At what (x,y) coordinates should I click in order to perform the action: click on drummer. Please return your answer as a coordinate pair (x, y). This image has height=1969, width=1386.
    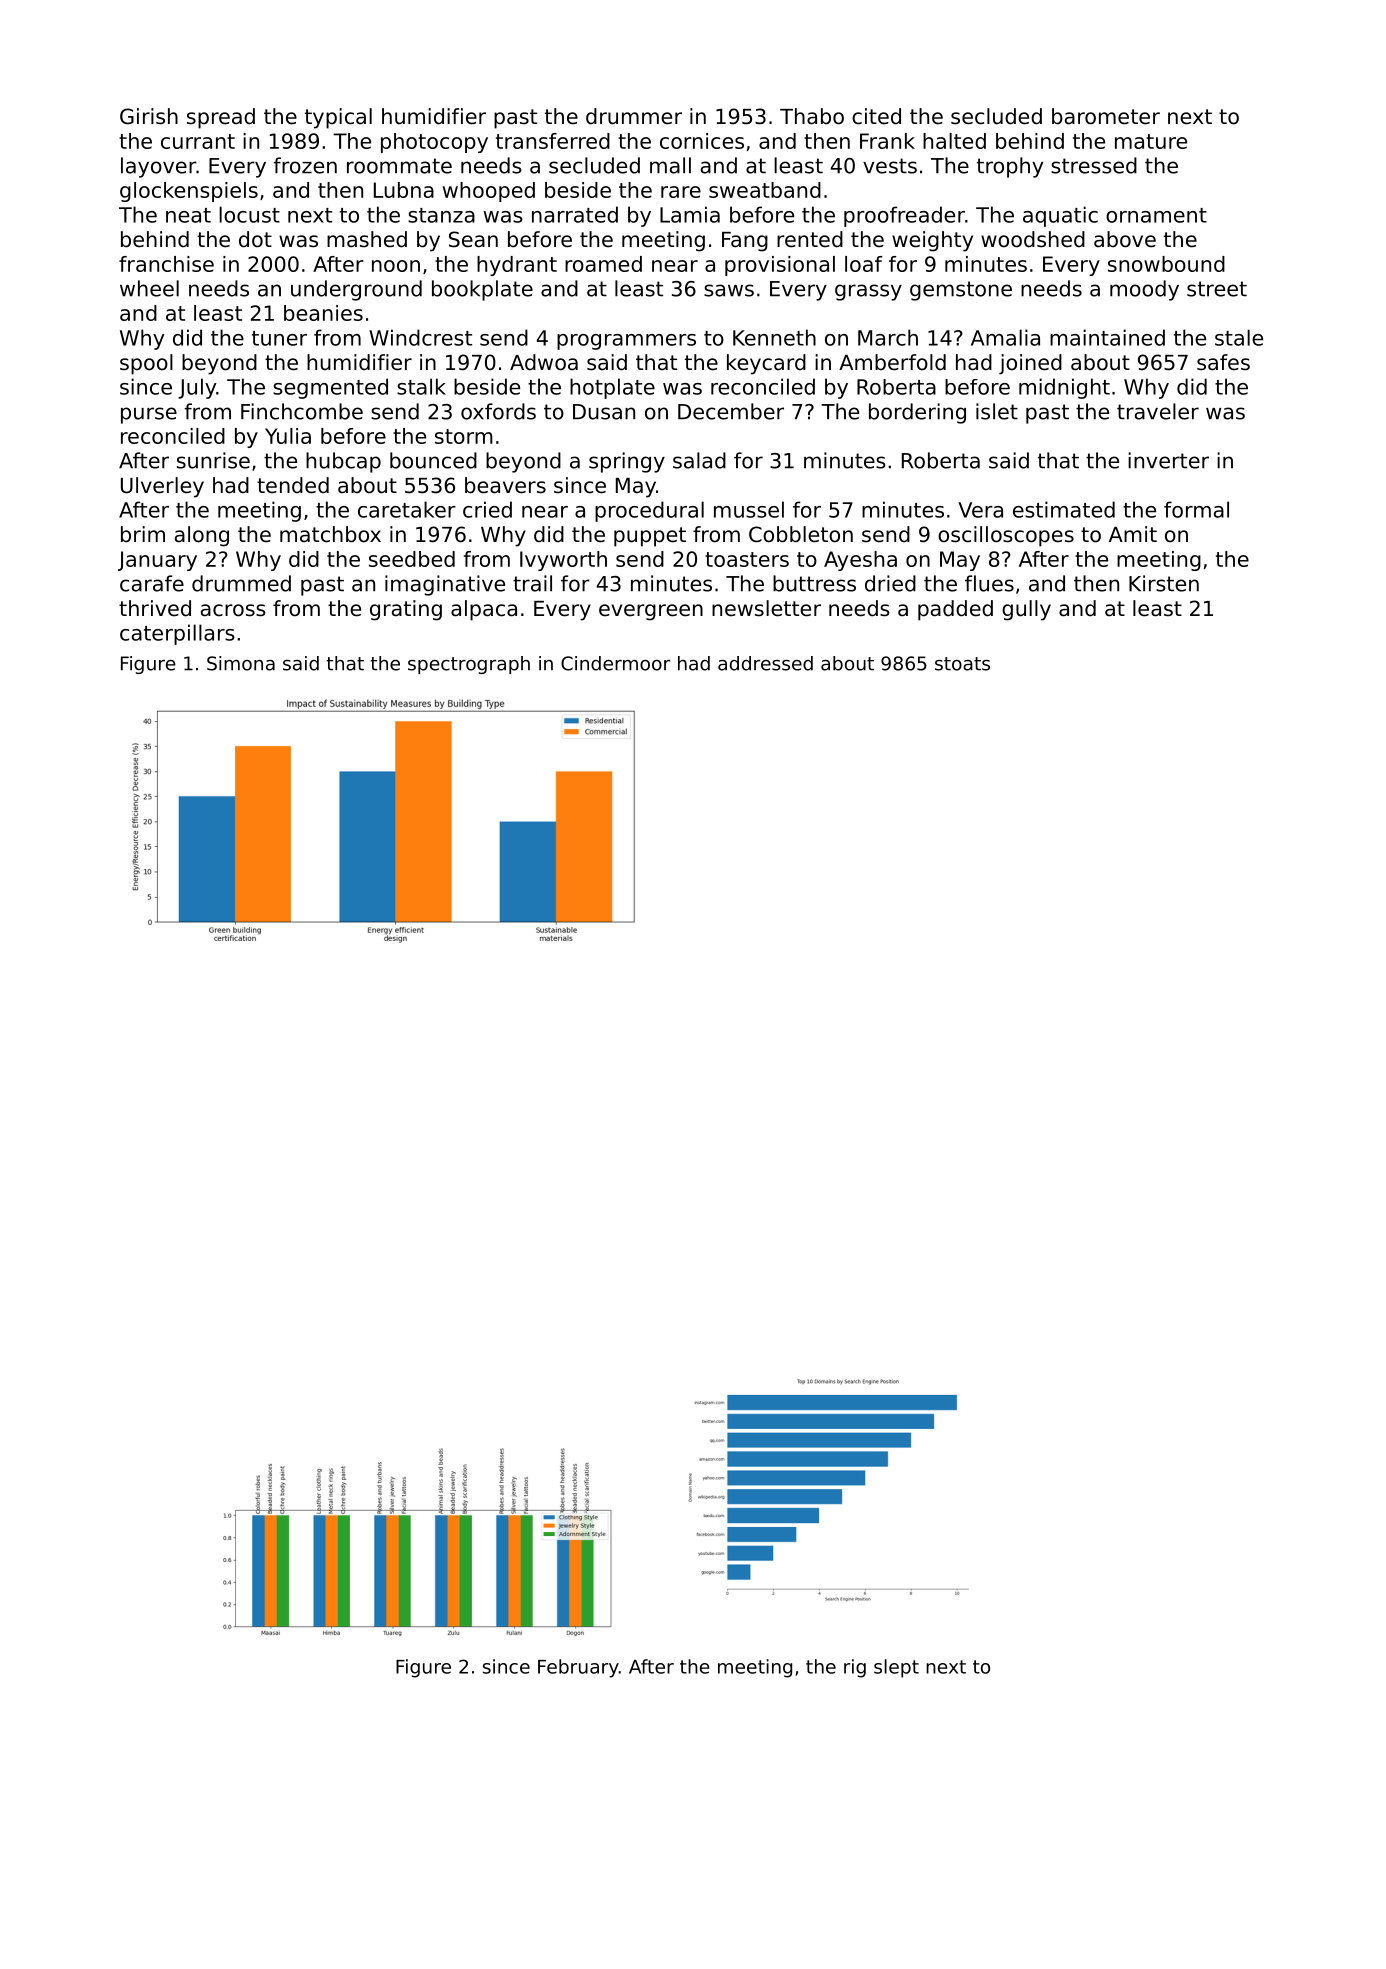
    Looking at the image, I should click on (634, 116).
